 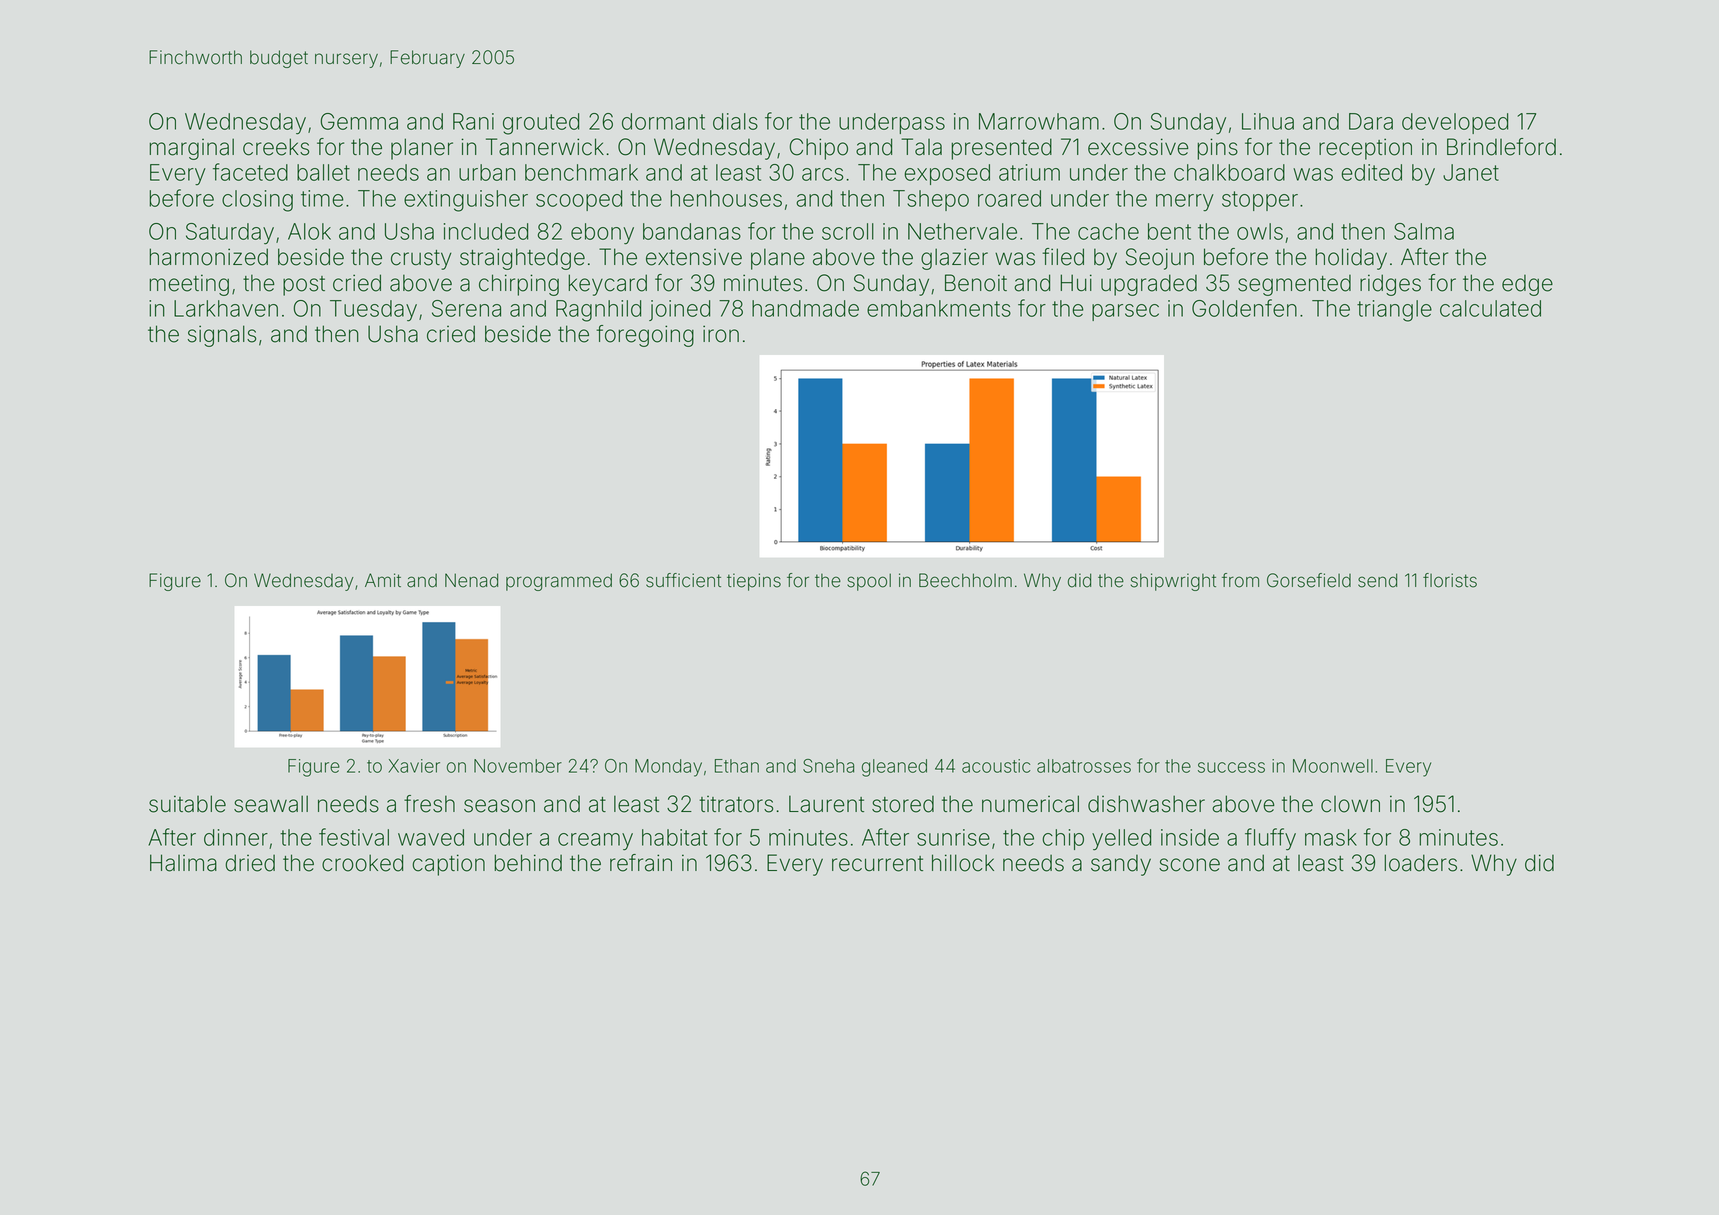 I want to click on triangle, so click(x=1394, y=311).
